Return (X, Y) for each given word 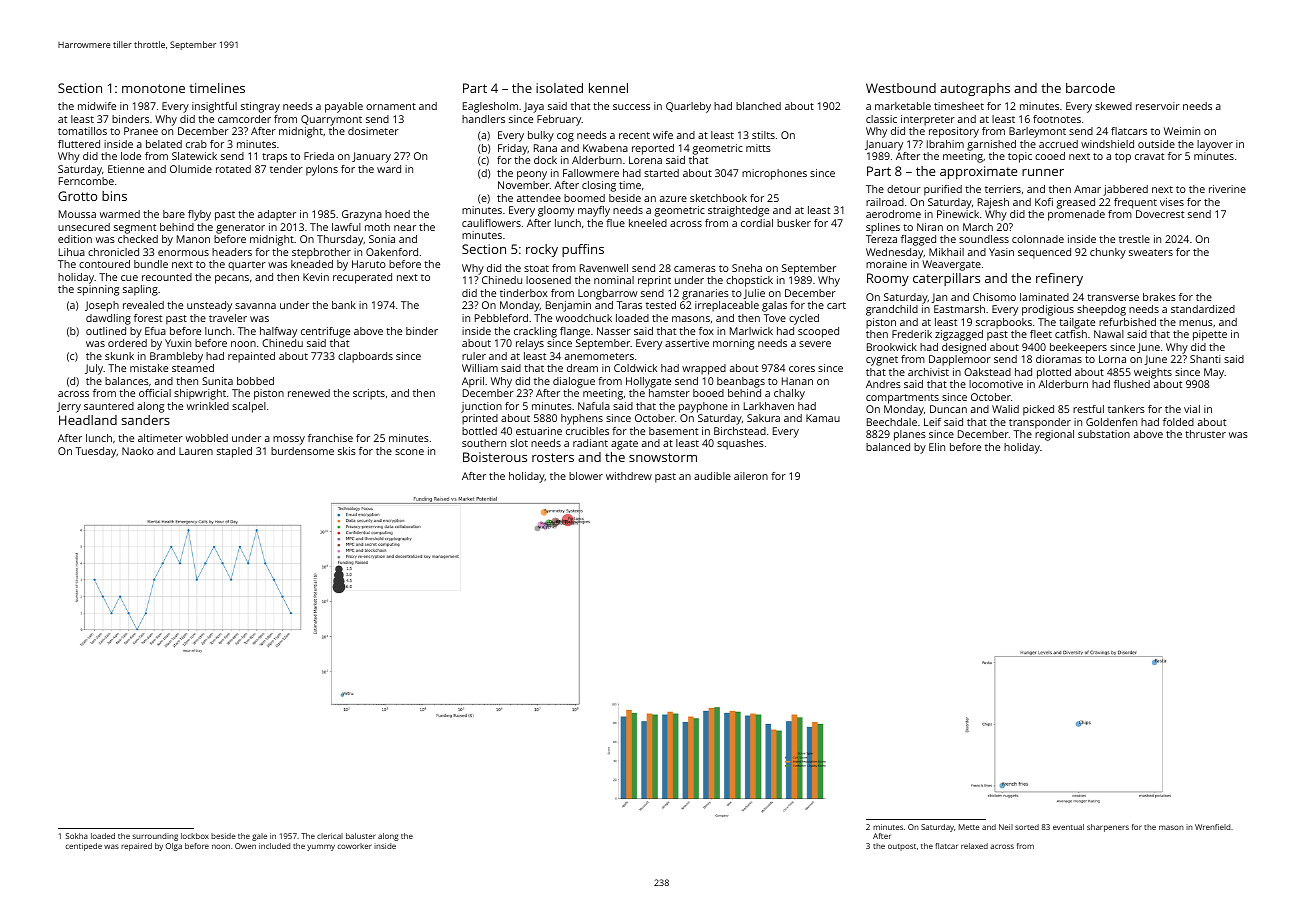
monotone (153, 88)
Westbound (901, 88)
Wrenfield (1212, 827)
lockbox (195, 836)
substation (1104, 434)
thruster (1205, 434)
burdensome (302, 451)
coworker (354, 846)
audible (712, 476)
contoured (104, 264)
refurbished (1127, 322)
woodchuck (584, 318)
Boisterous (495, 457)
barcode (1090, 88)
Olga (174, 847)
